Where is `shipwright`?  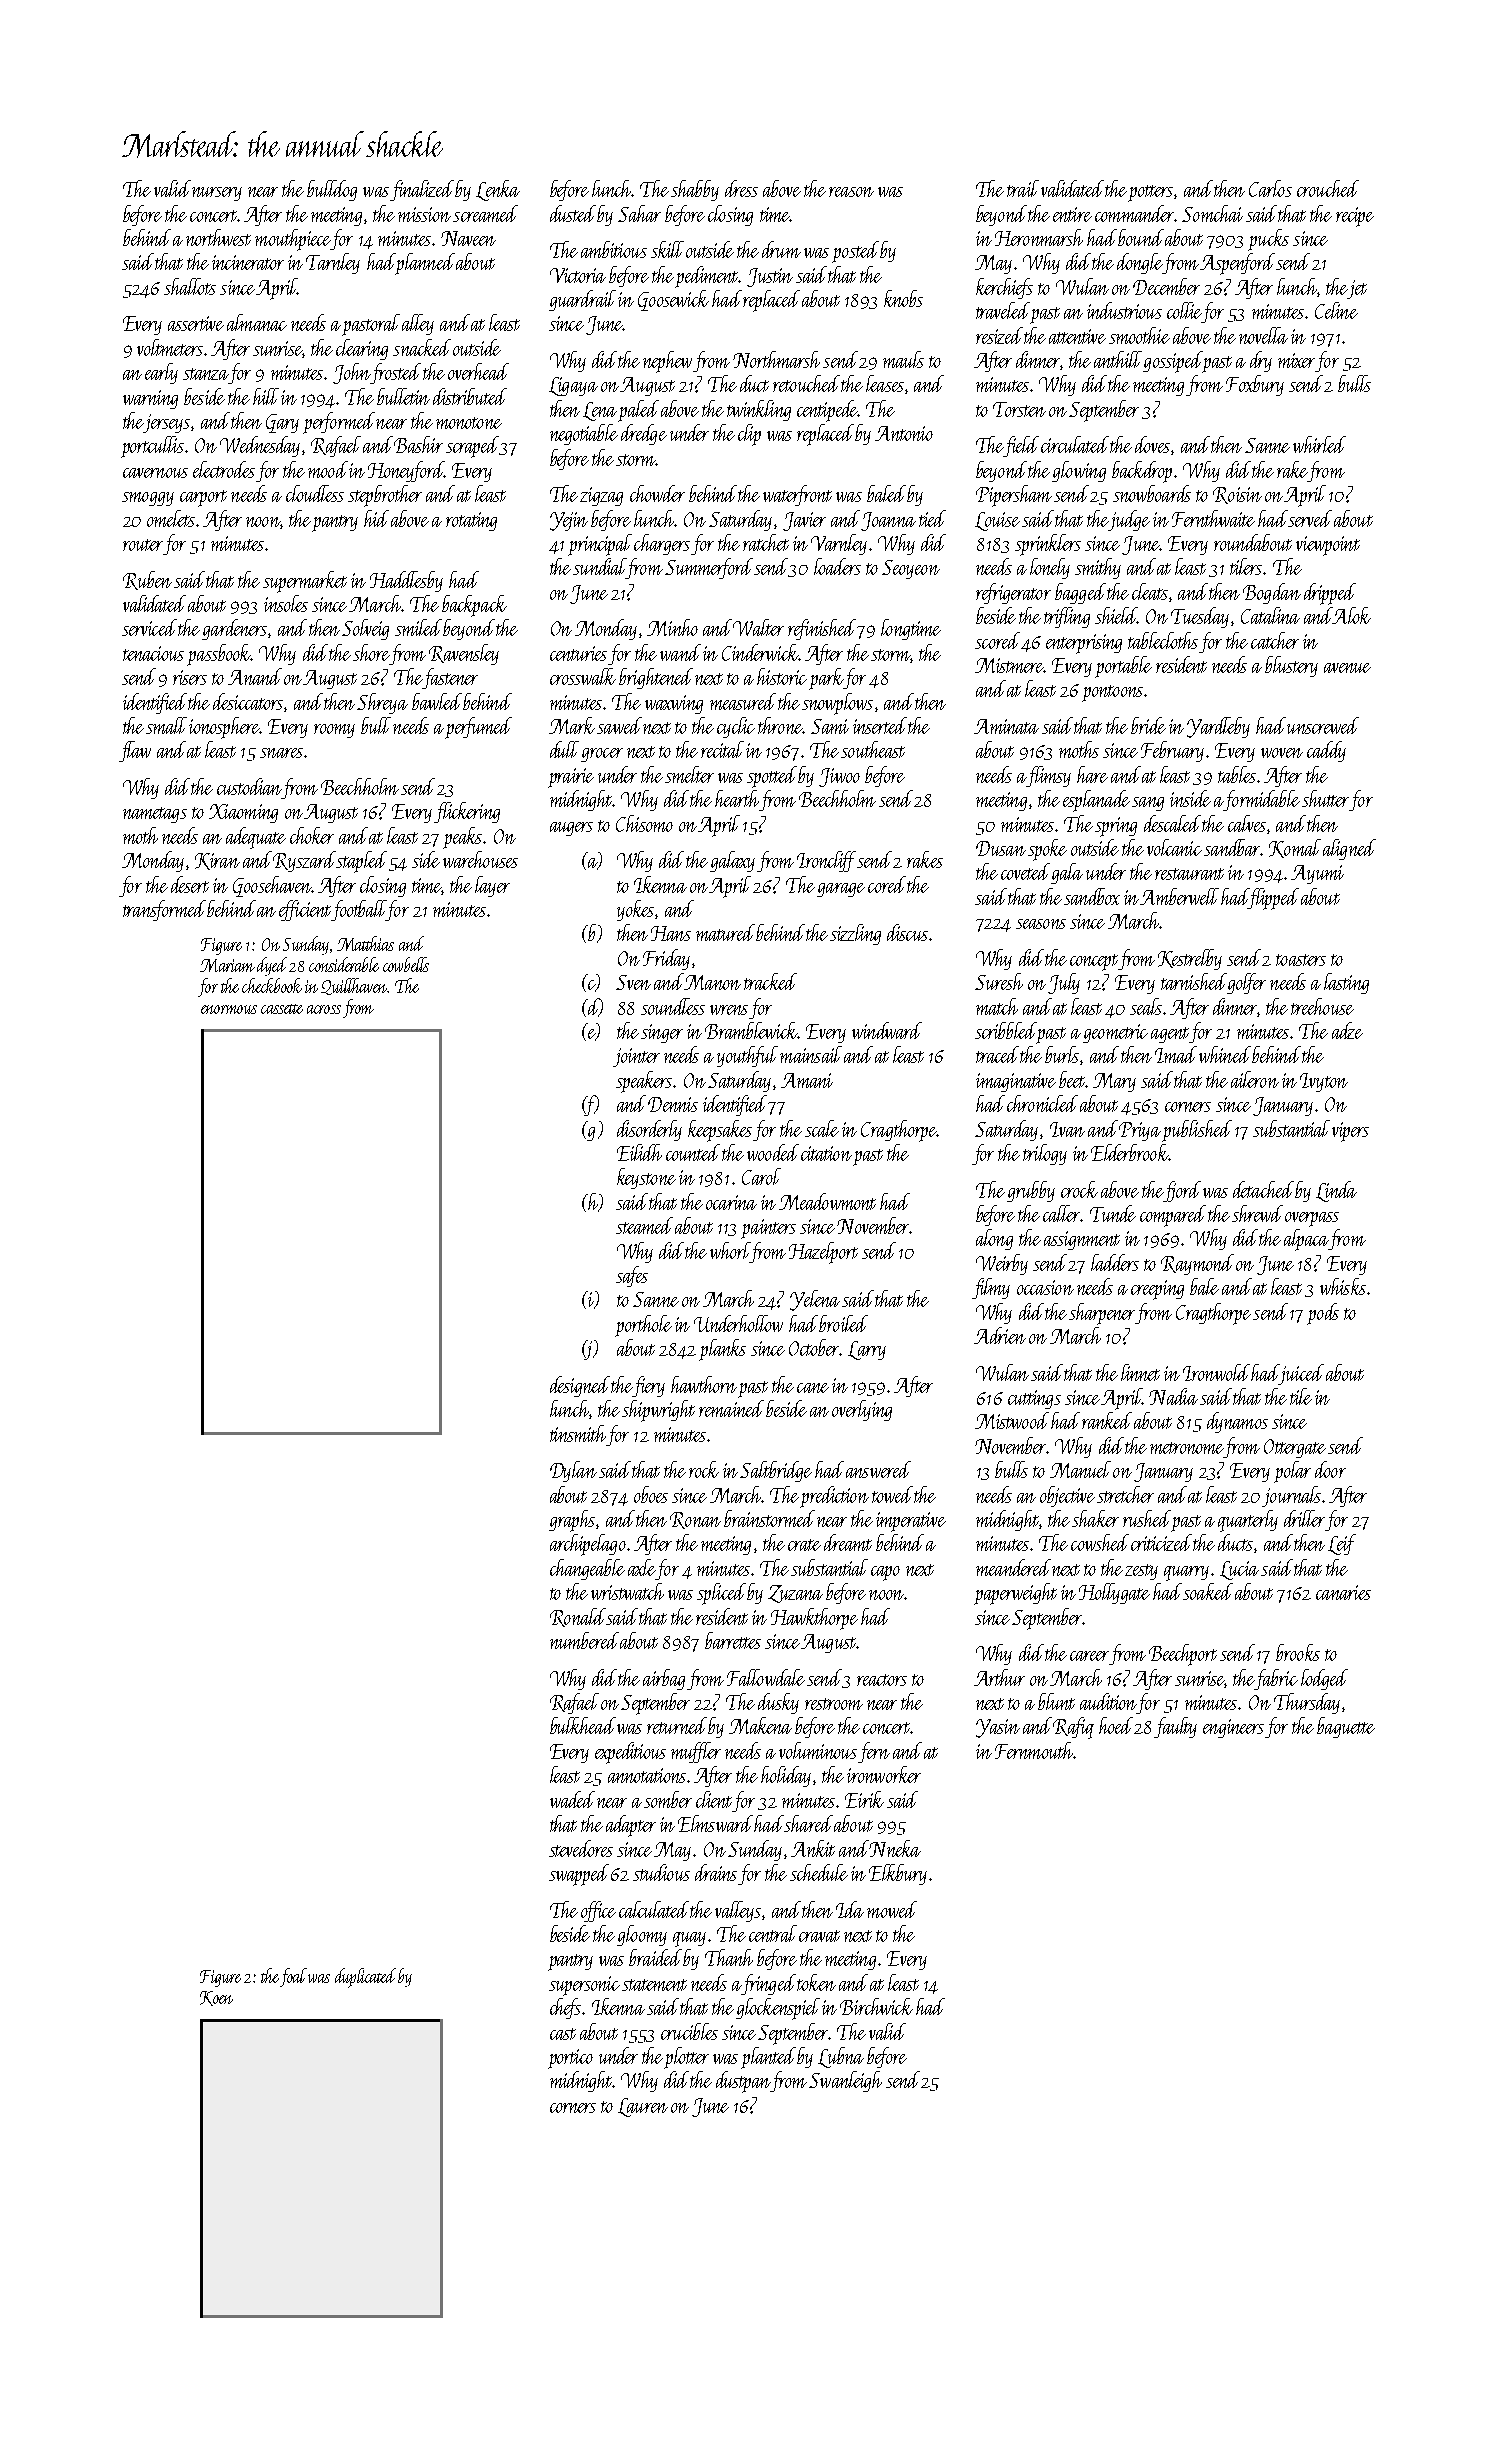 shipwright is located at coordinates (658, 1411).
